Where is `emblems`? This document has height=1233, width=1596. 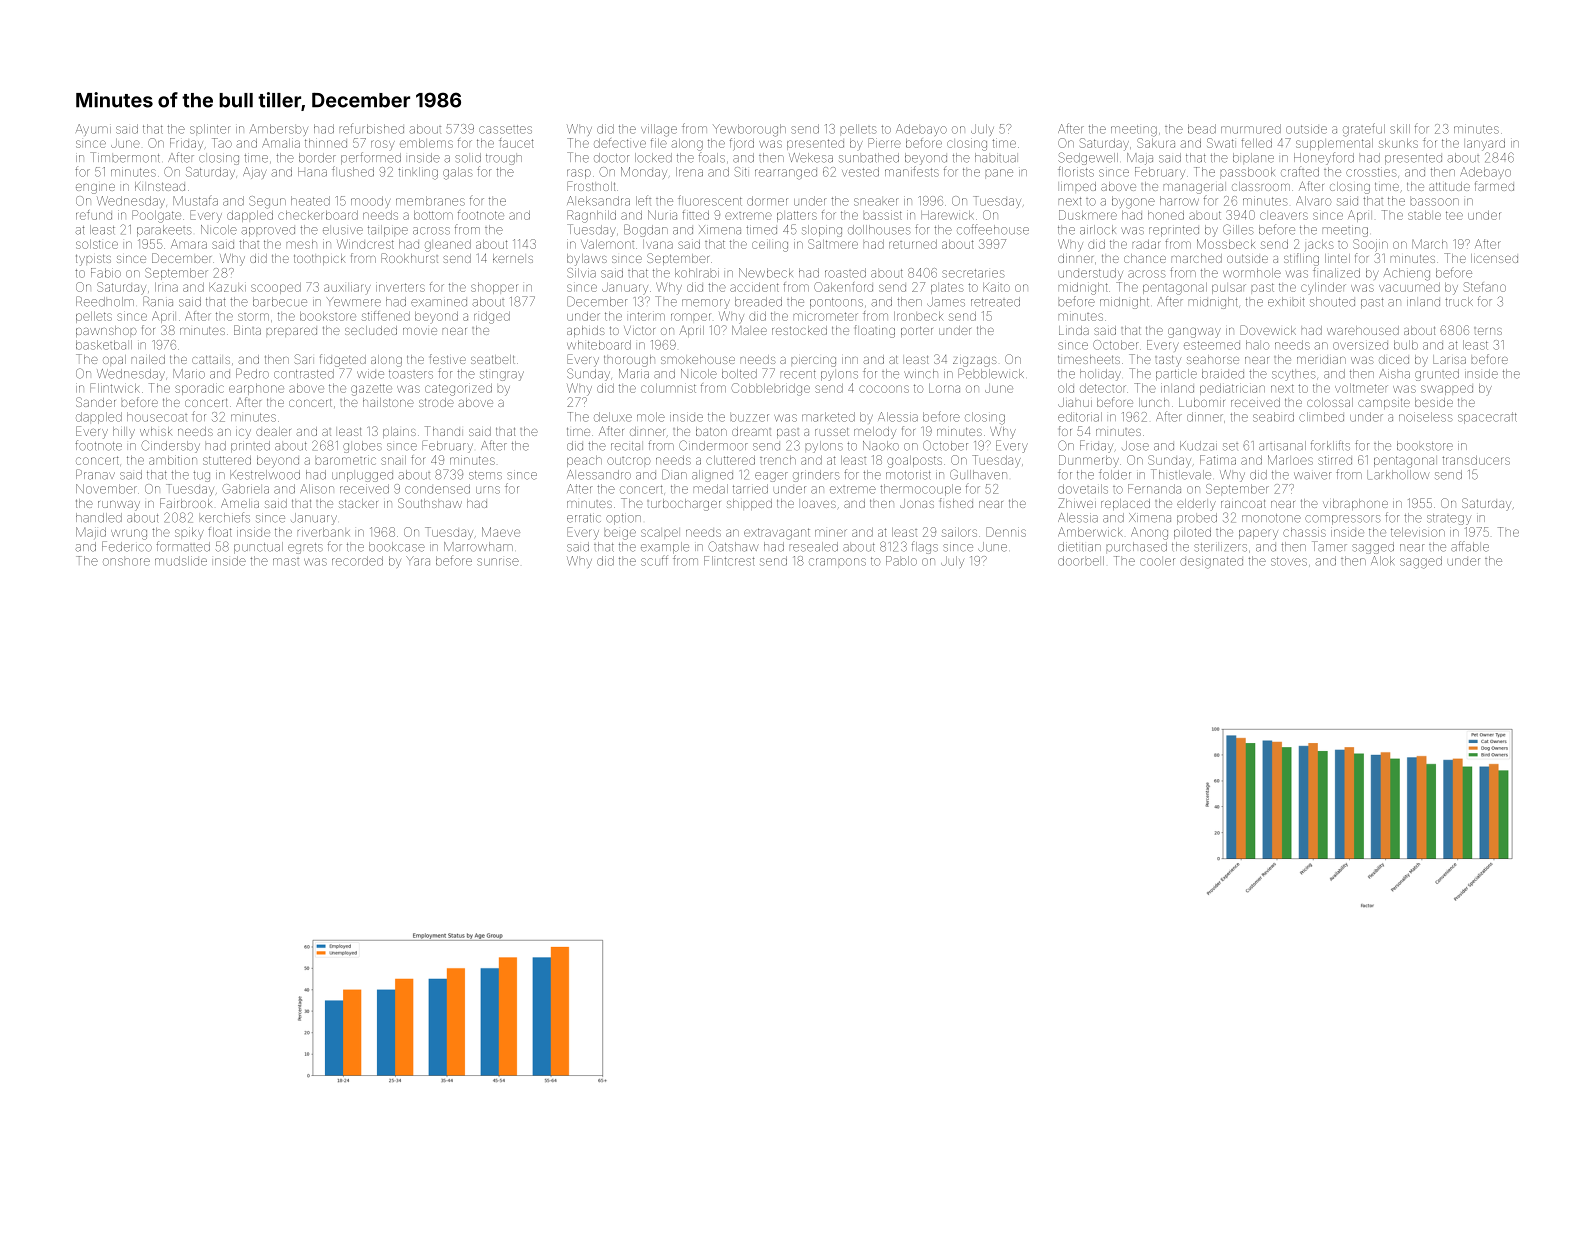 emblems is located at coordinates (426, 143).
